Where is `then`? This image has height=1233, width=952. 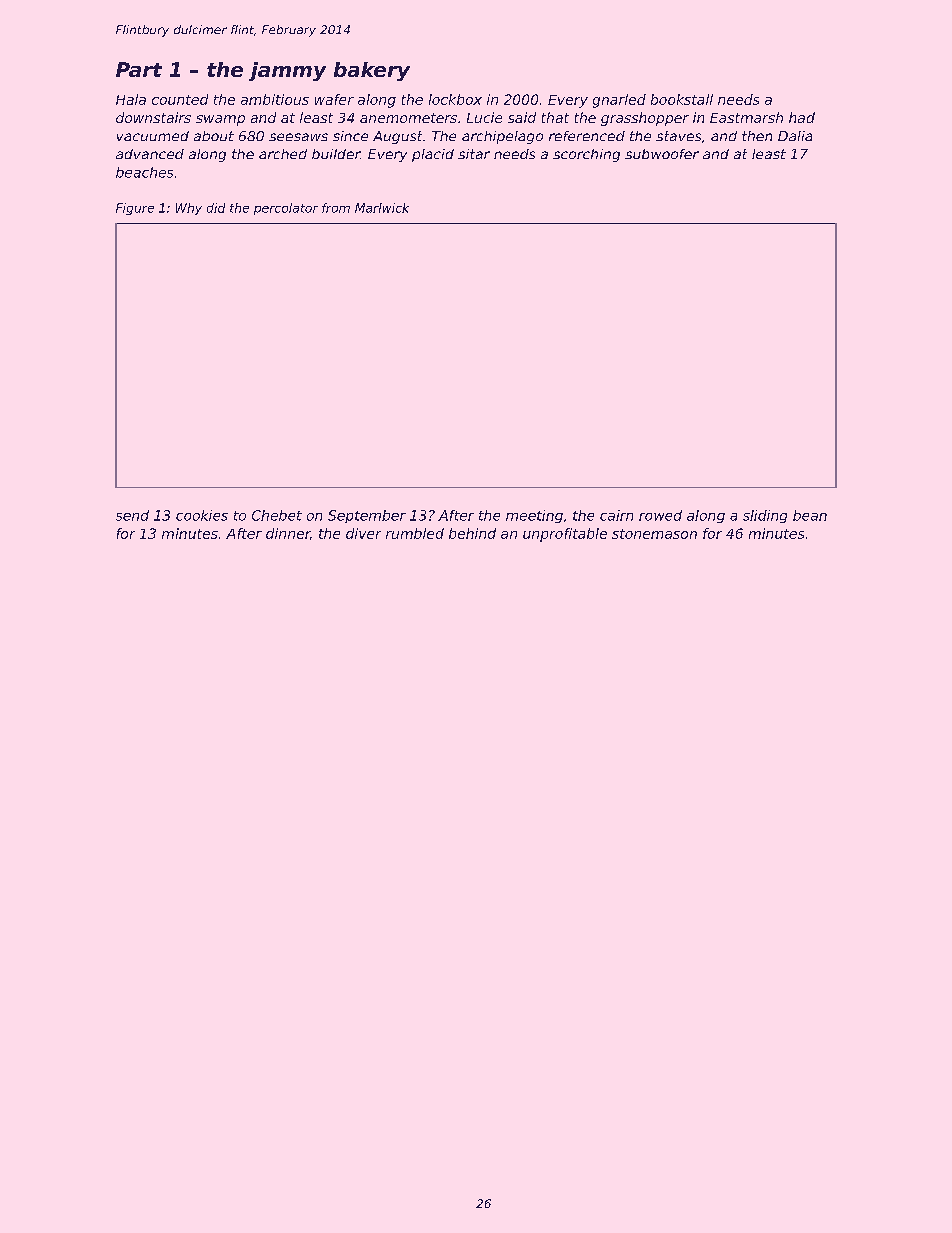
then is located at coordinates (757, 136).
